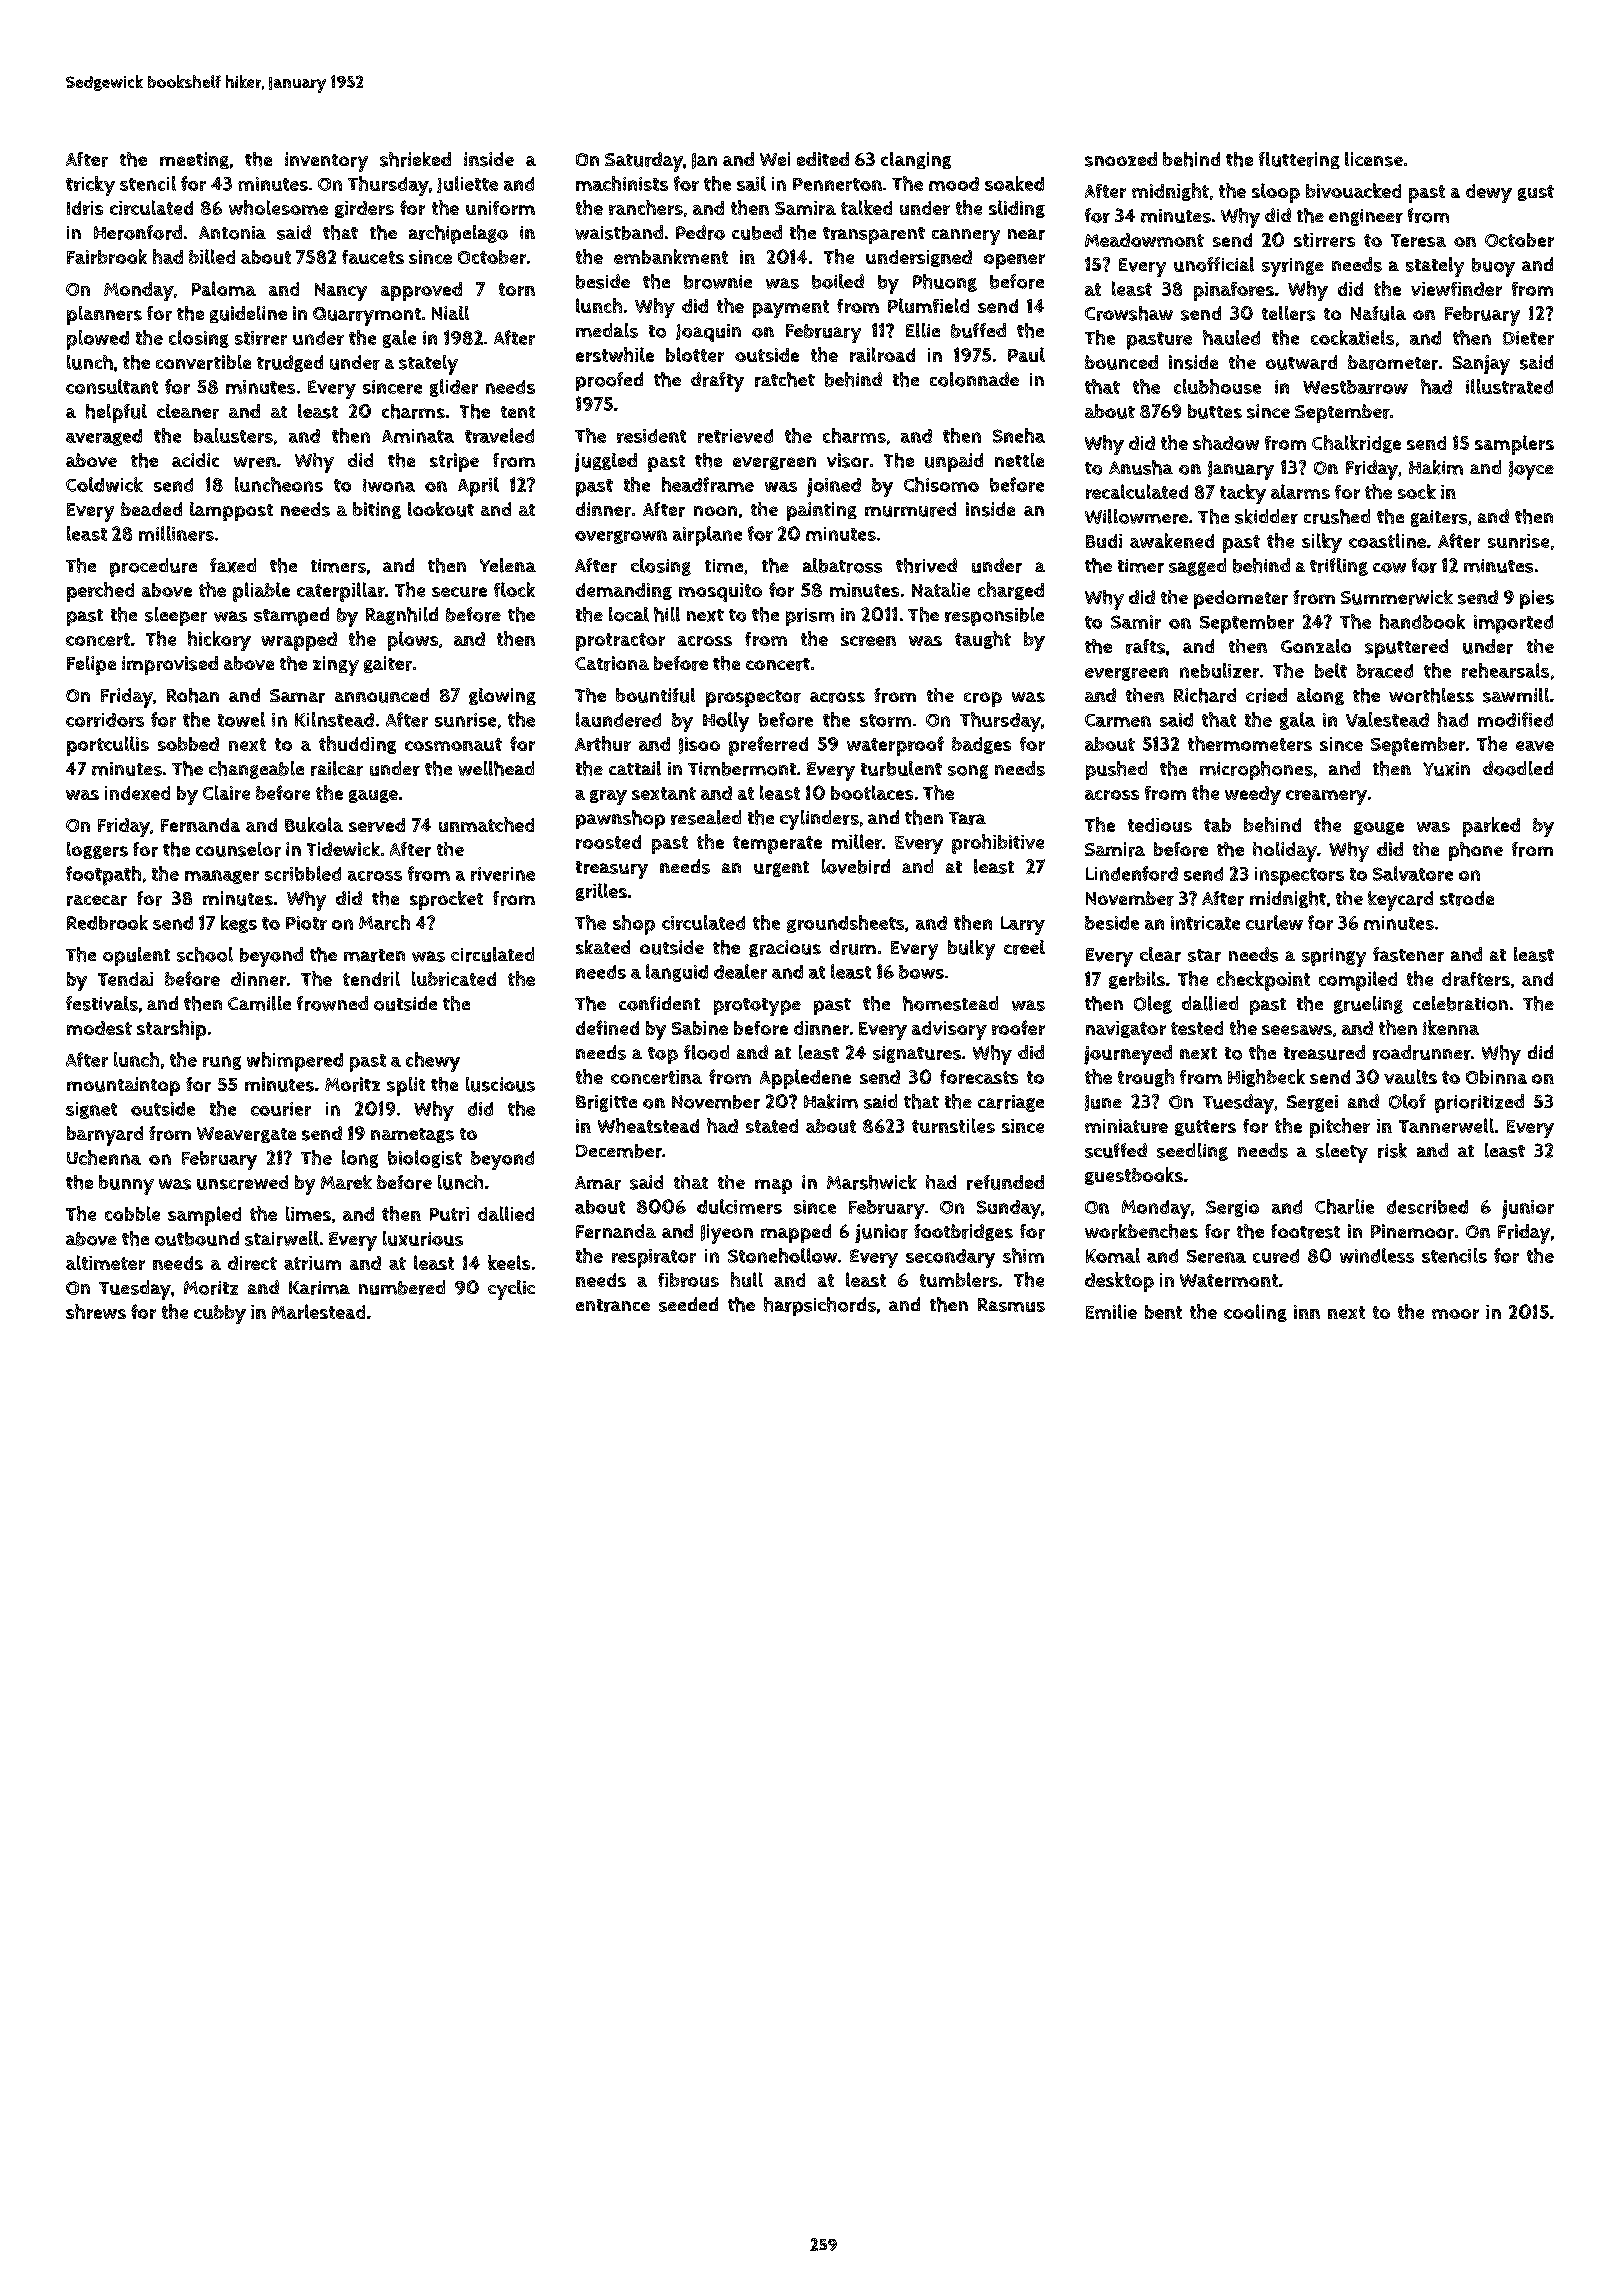  Describe the element at coordinates (621, 537) in the document. I see `overgrown` at that location.
